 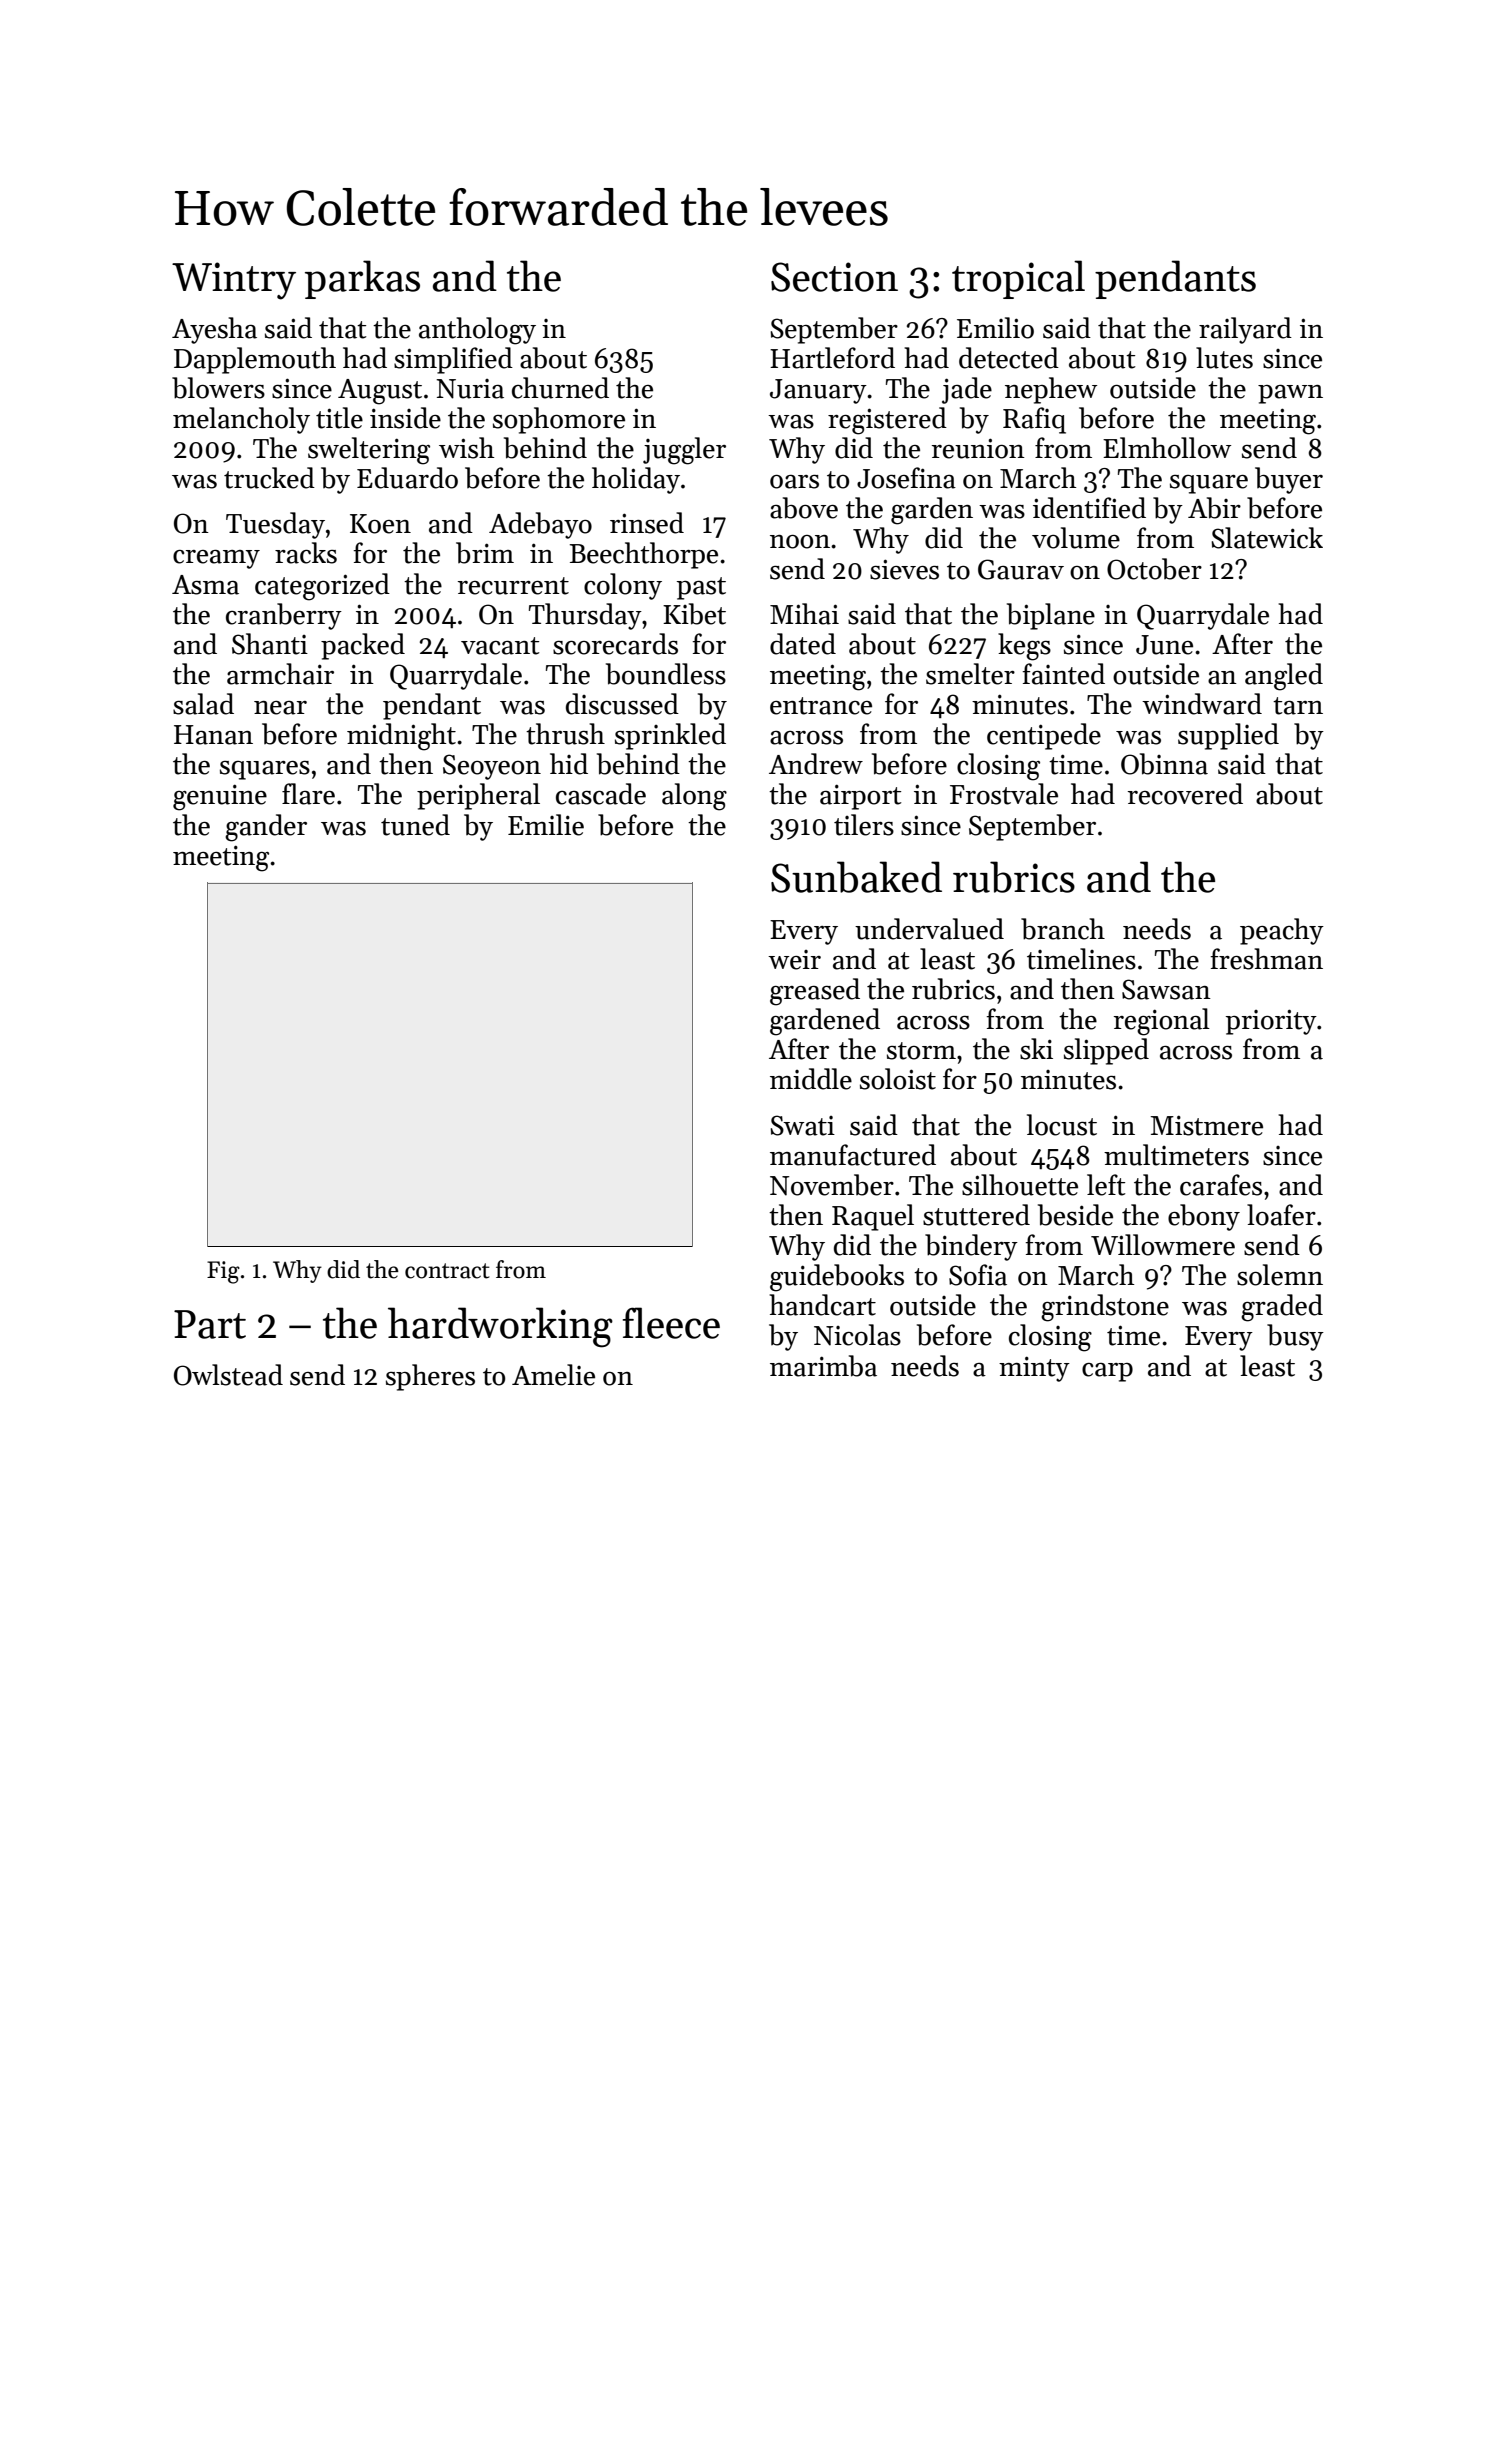 What do you see at coordinates (430, 1377) in the screenshot?
I see `spheres` at bounding box center [430, 1377].
